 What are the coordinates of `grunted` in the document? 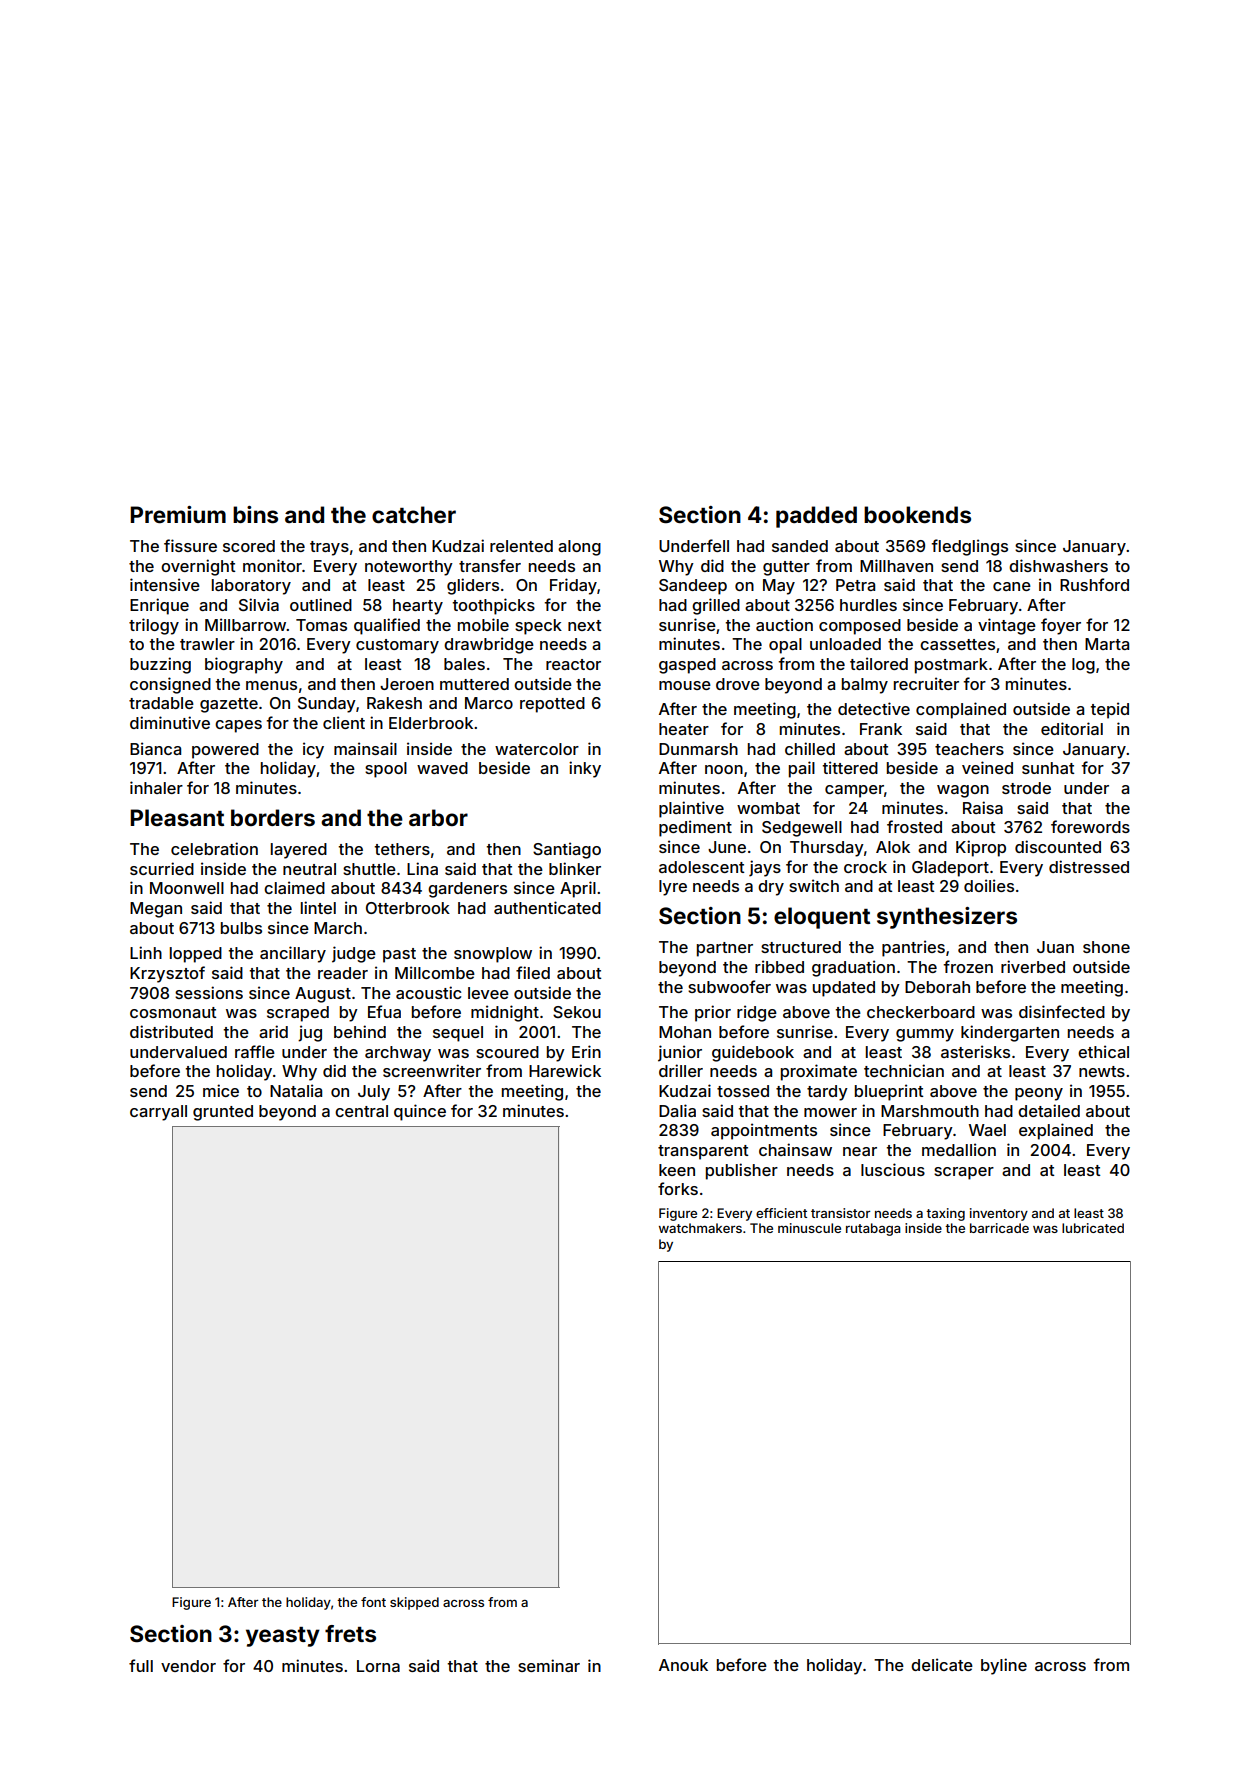 It's located at (223, 1113).
